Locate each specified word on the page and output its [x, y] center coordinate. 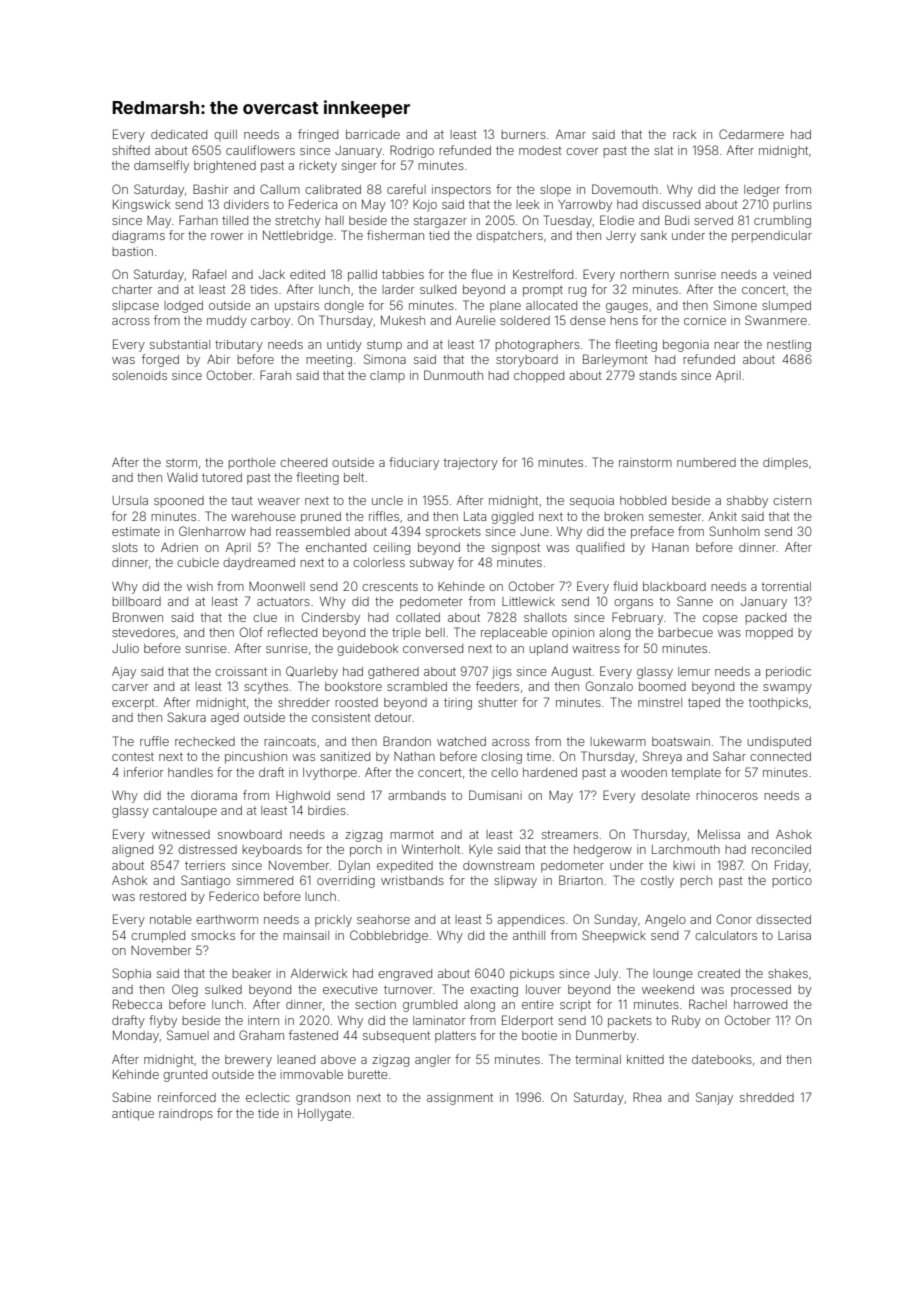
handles [190, 772]
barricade [373, 134]
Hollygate [324, 1115]
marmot [412, 835]
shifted [131, 150]
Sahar [729, 756]
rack [684, 134]
